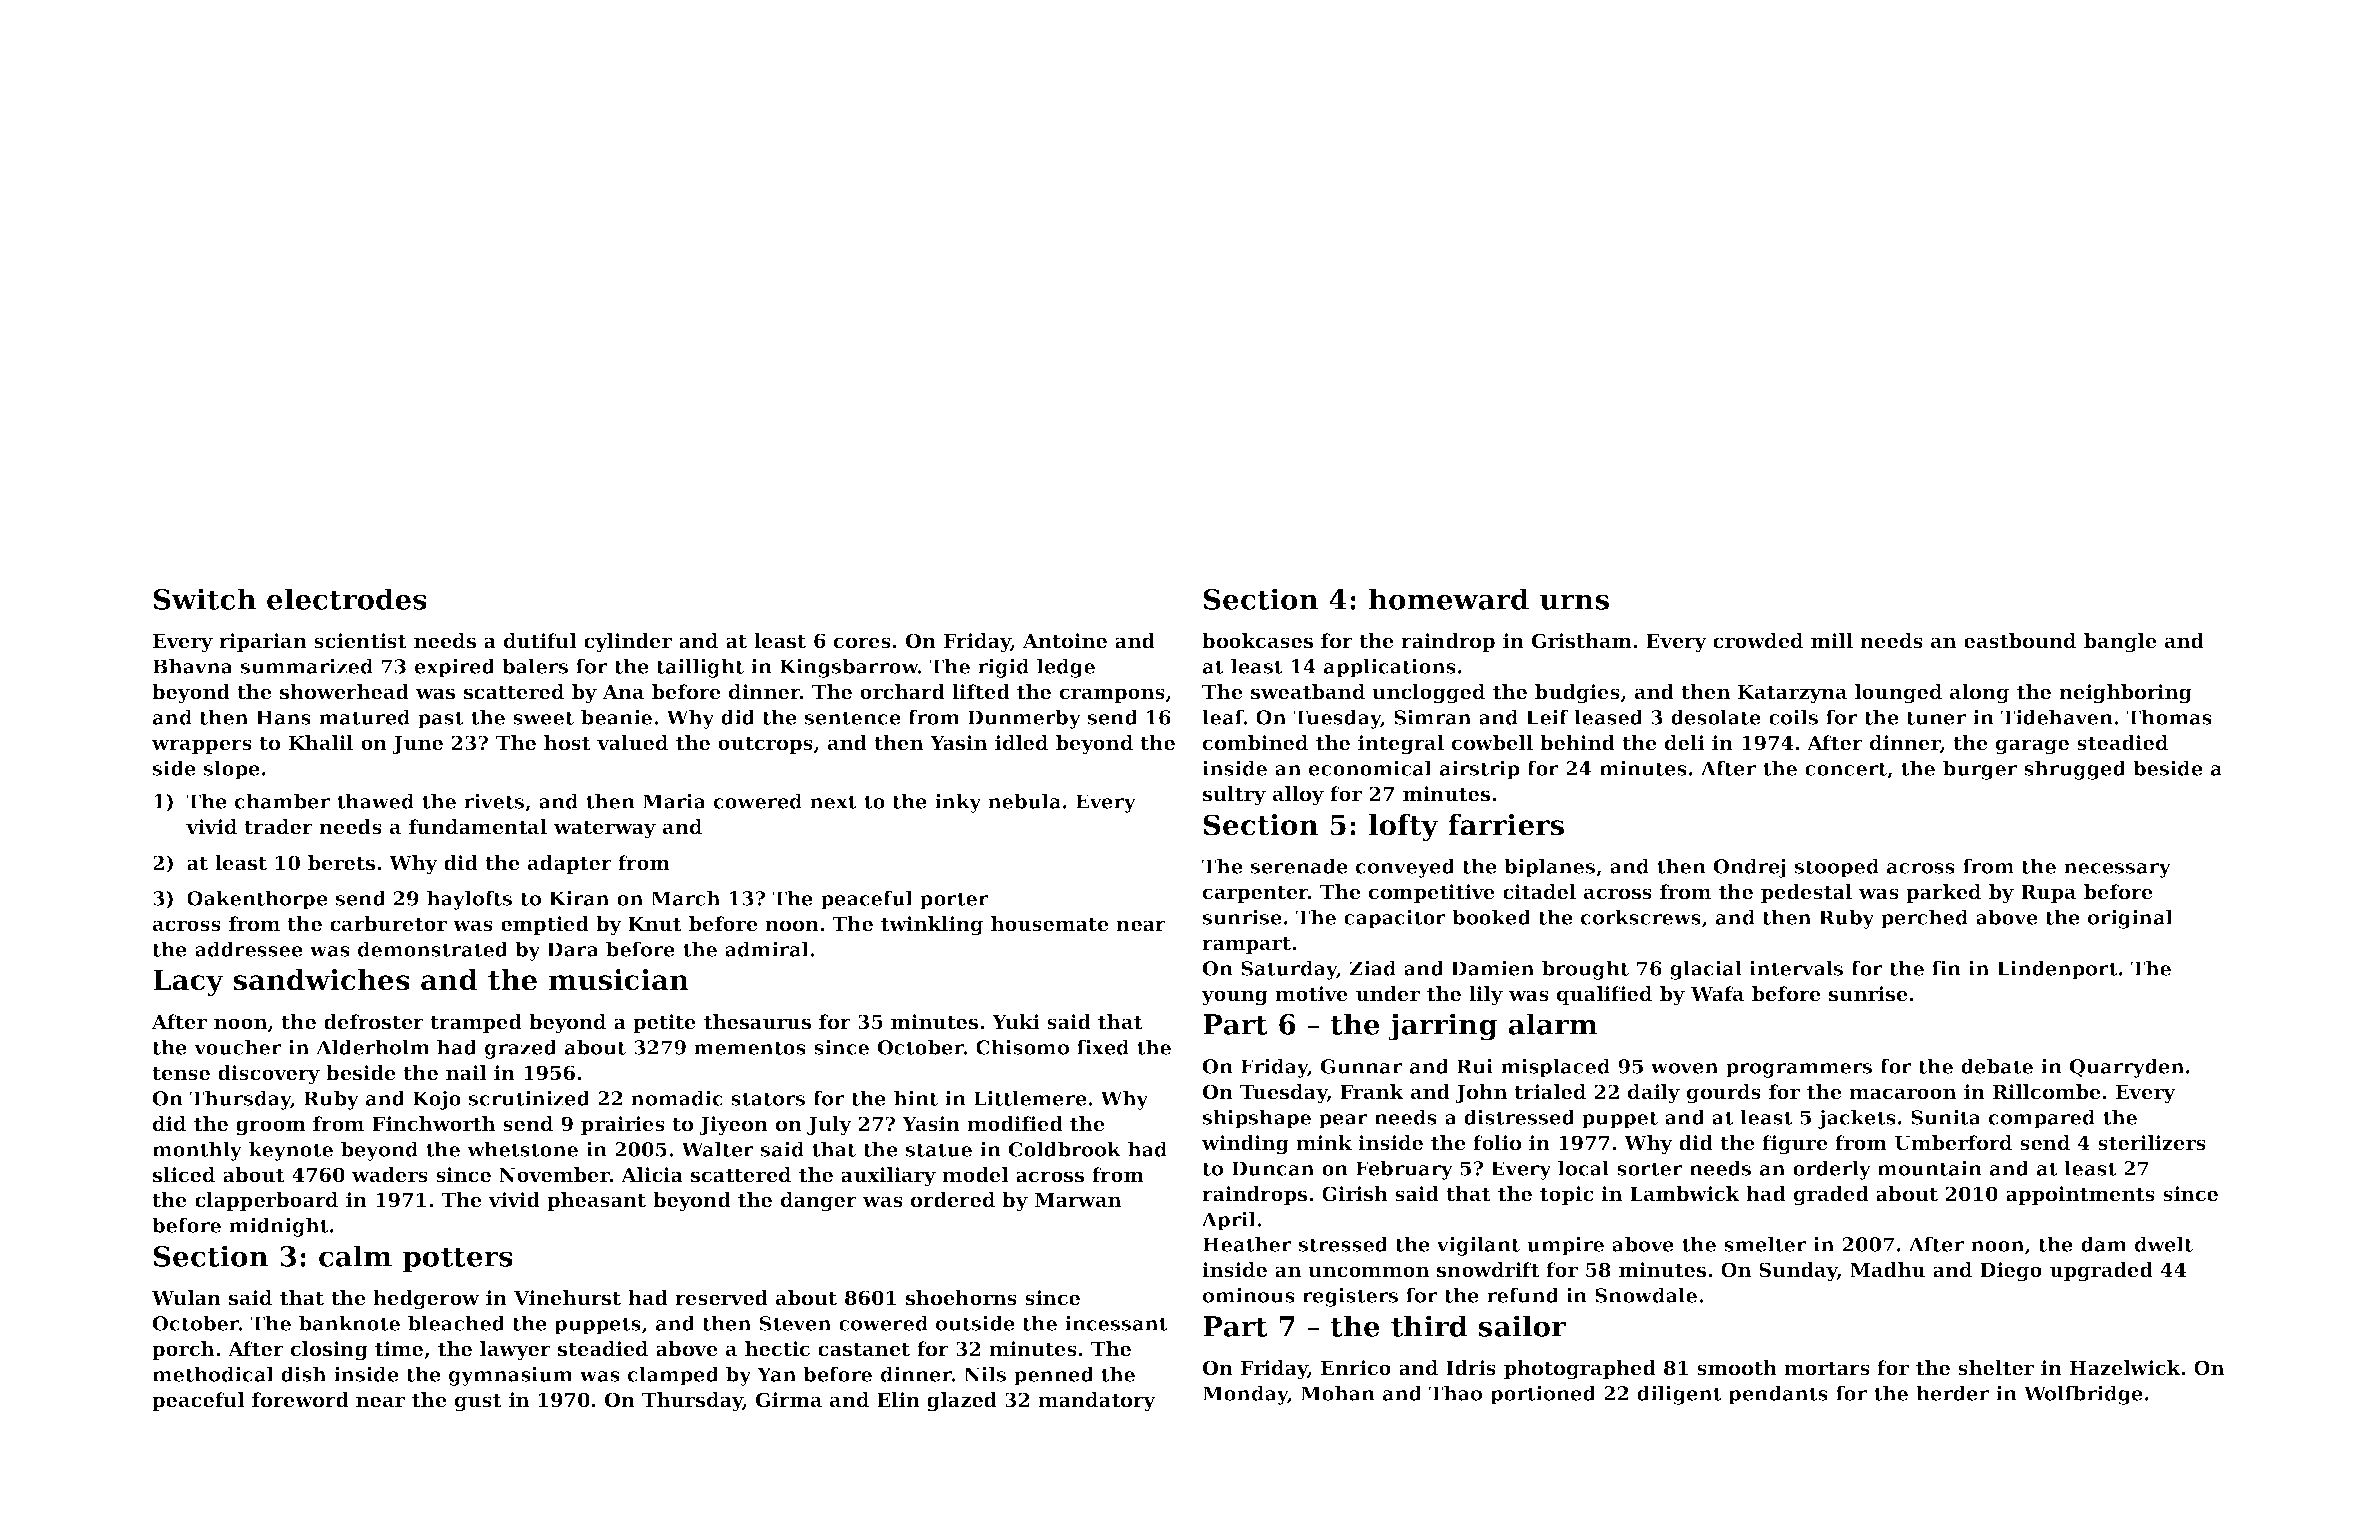 The image size is (2380, 1540). Describe the element at coordinates (375, 801) in the screenshot. I see `thawed` at that location.
